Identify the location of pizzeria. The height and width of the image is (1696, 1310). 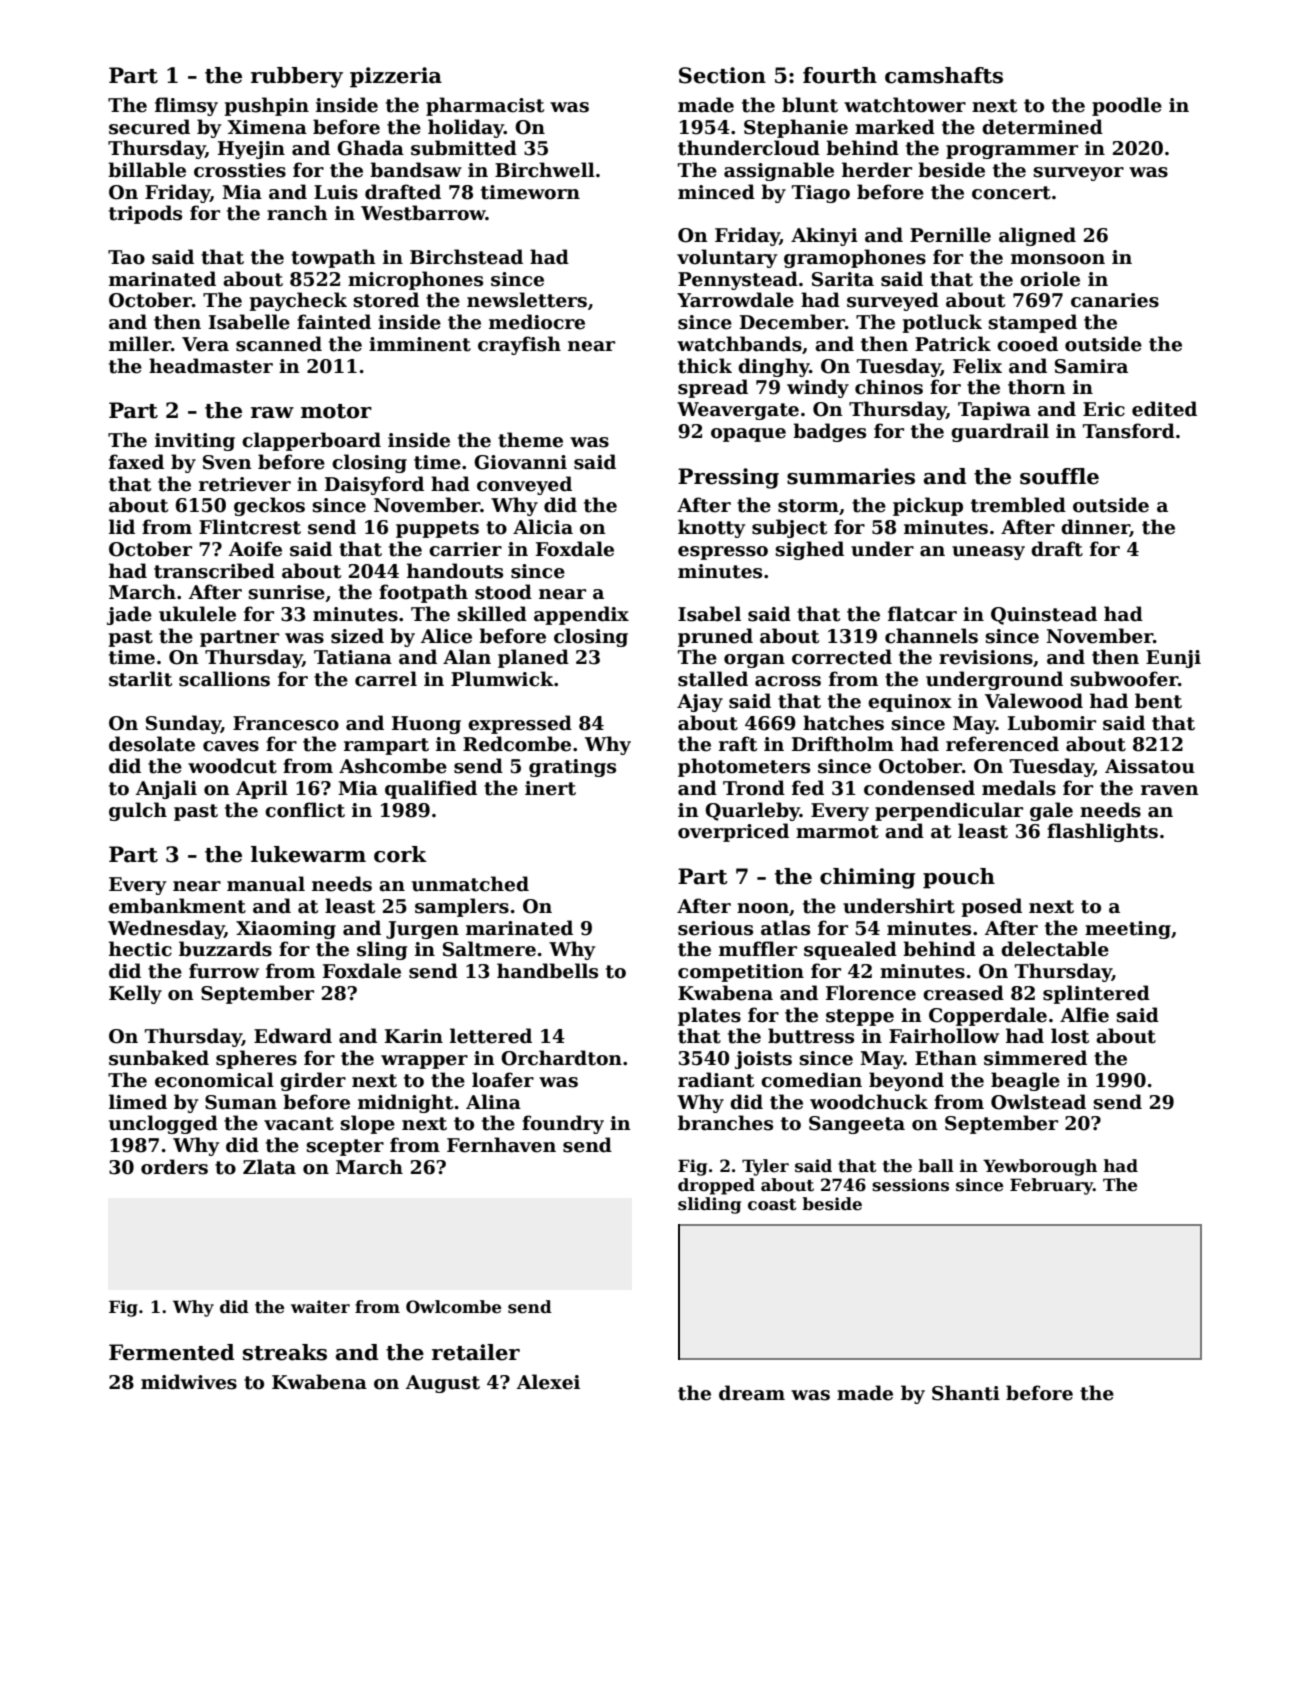
(396, 77).
